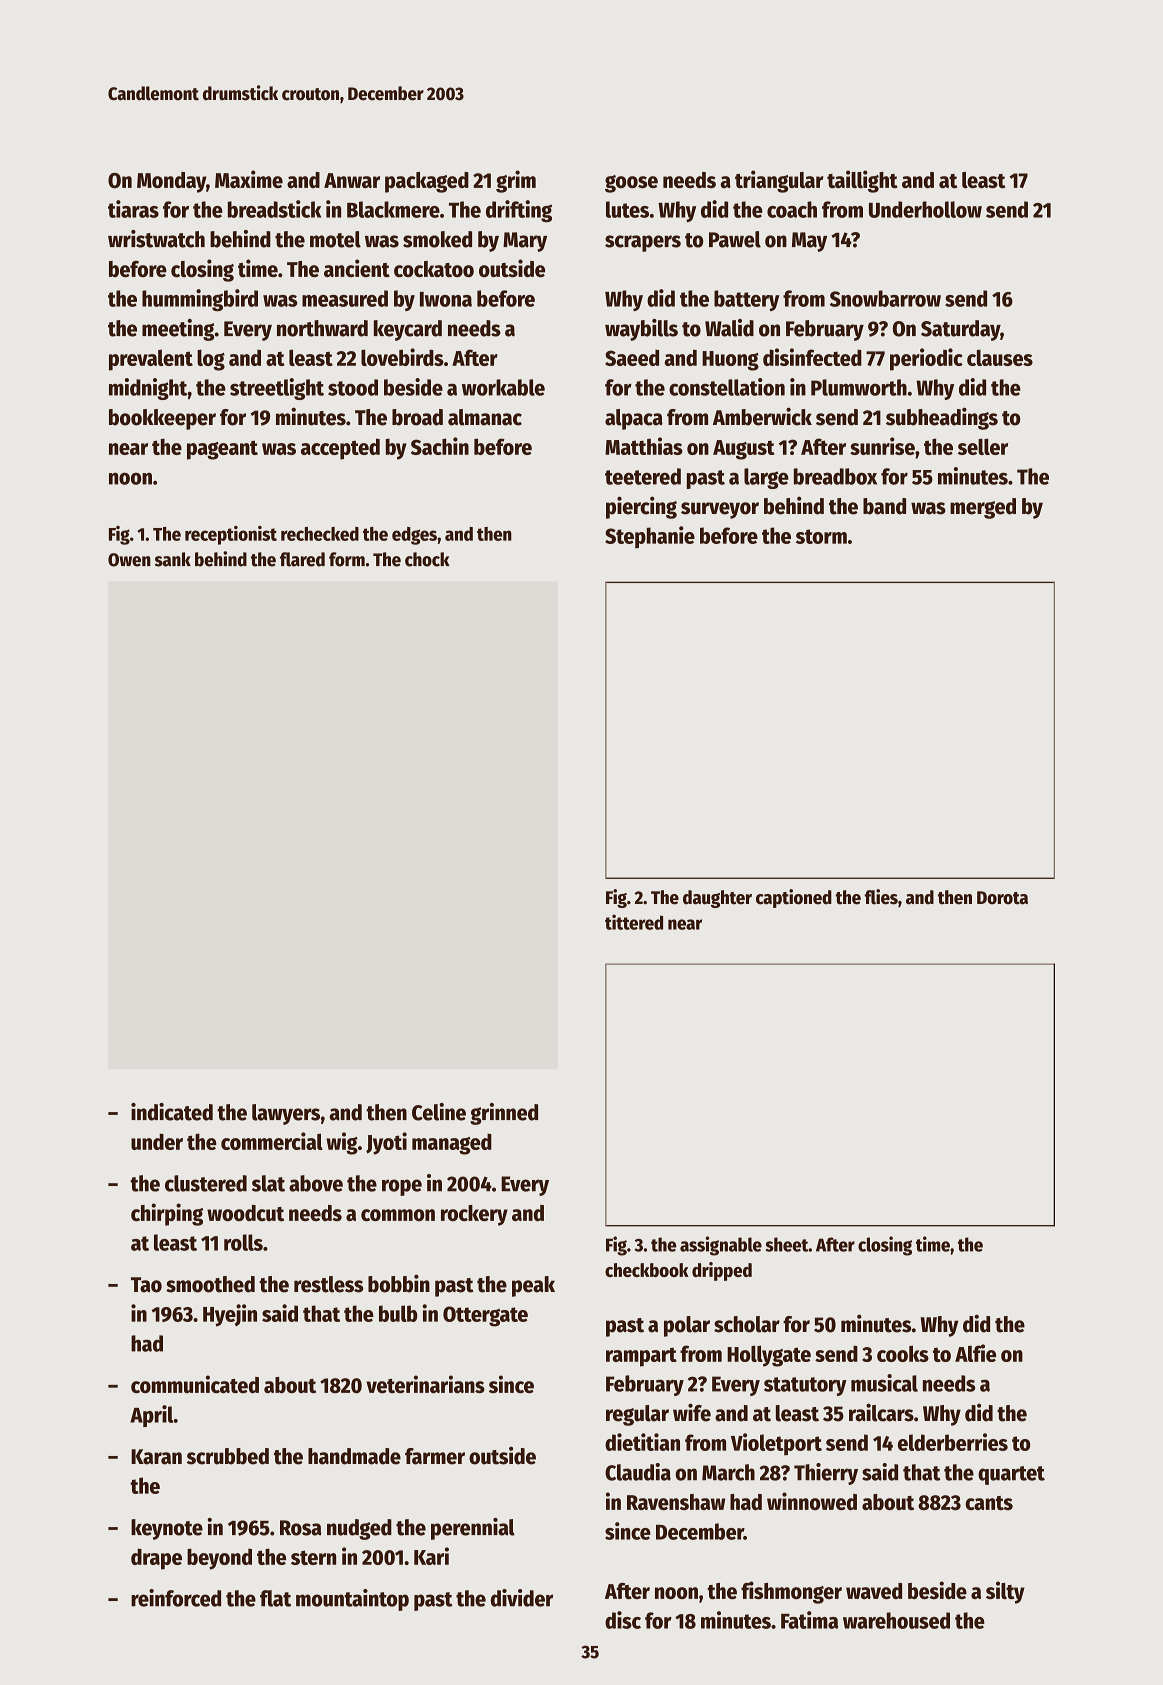 The height and width of the document is (1685, 1163). I want to click on log, so click(211, 360).
